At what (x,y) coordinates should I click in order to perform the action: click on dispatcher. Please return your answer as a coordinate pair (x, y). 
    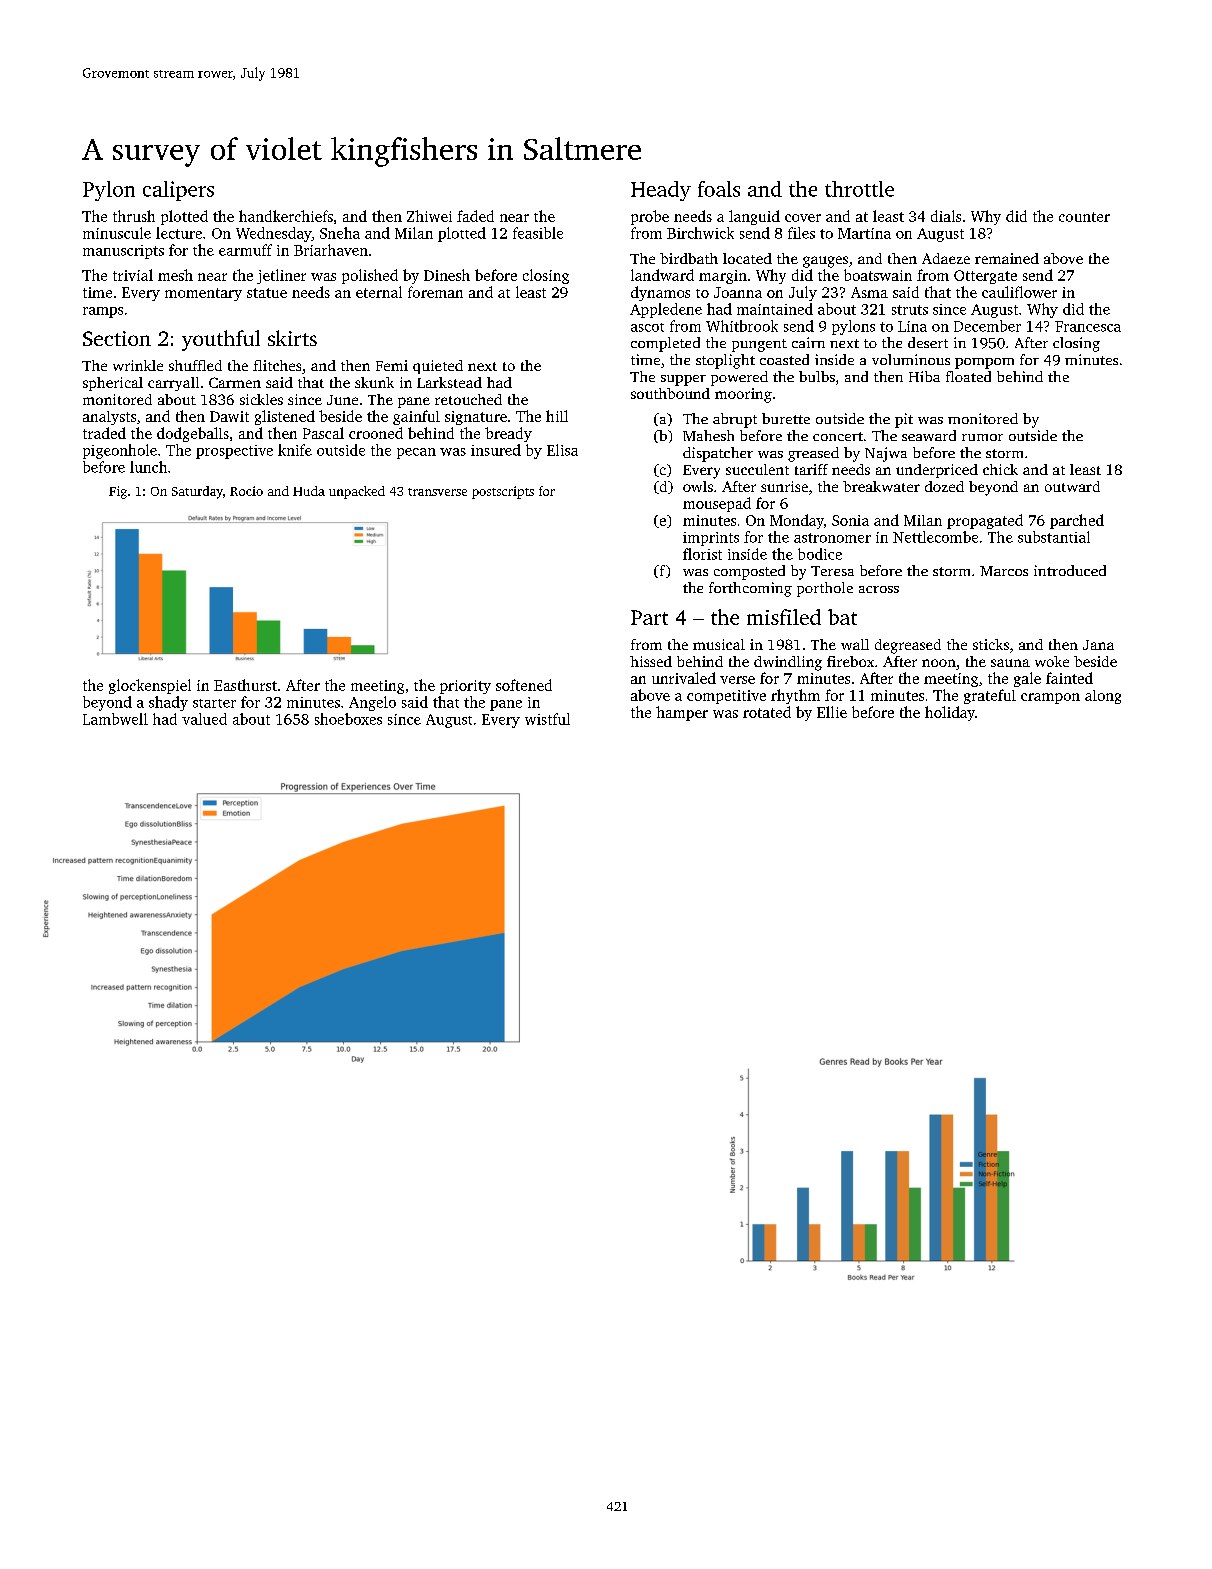
    Looking at the image, I should click on (718, 454).
